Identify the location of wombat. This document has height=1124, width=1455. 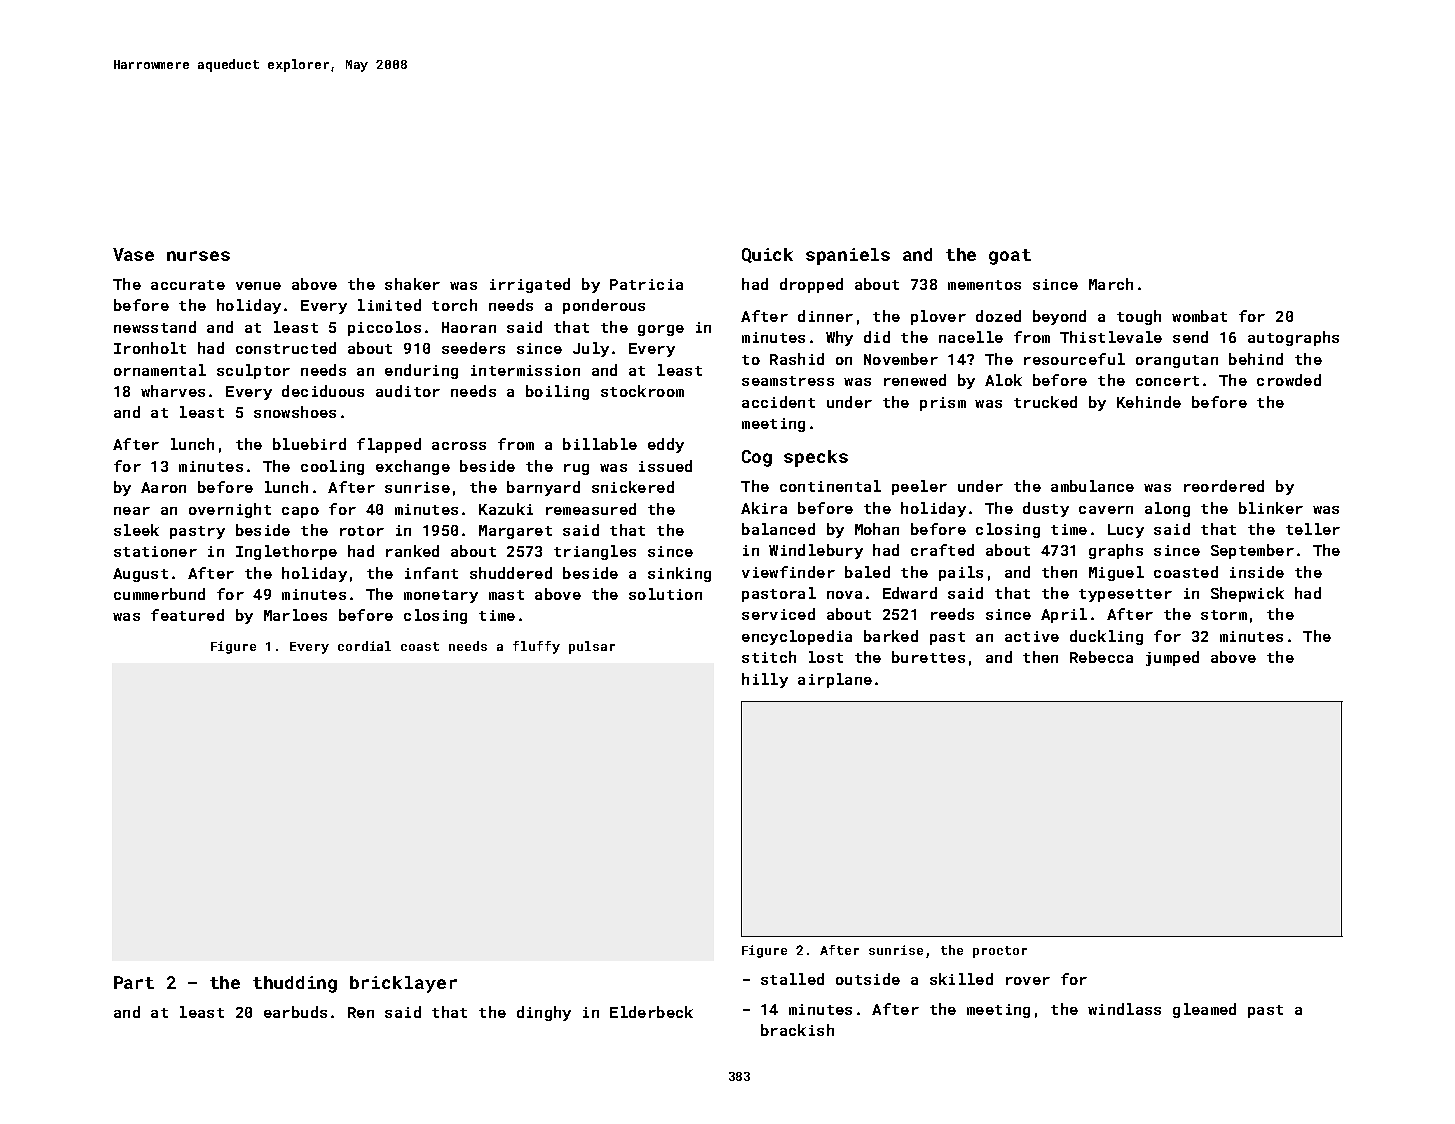
(1199, 316).
